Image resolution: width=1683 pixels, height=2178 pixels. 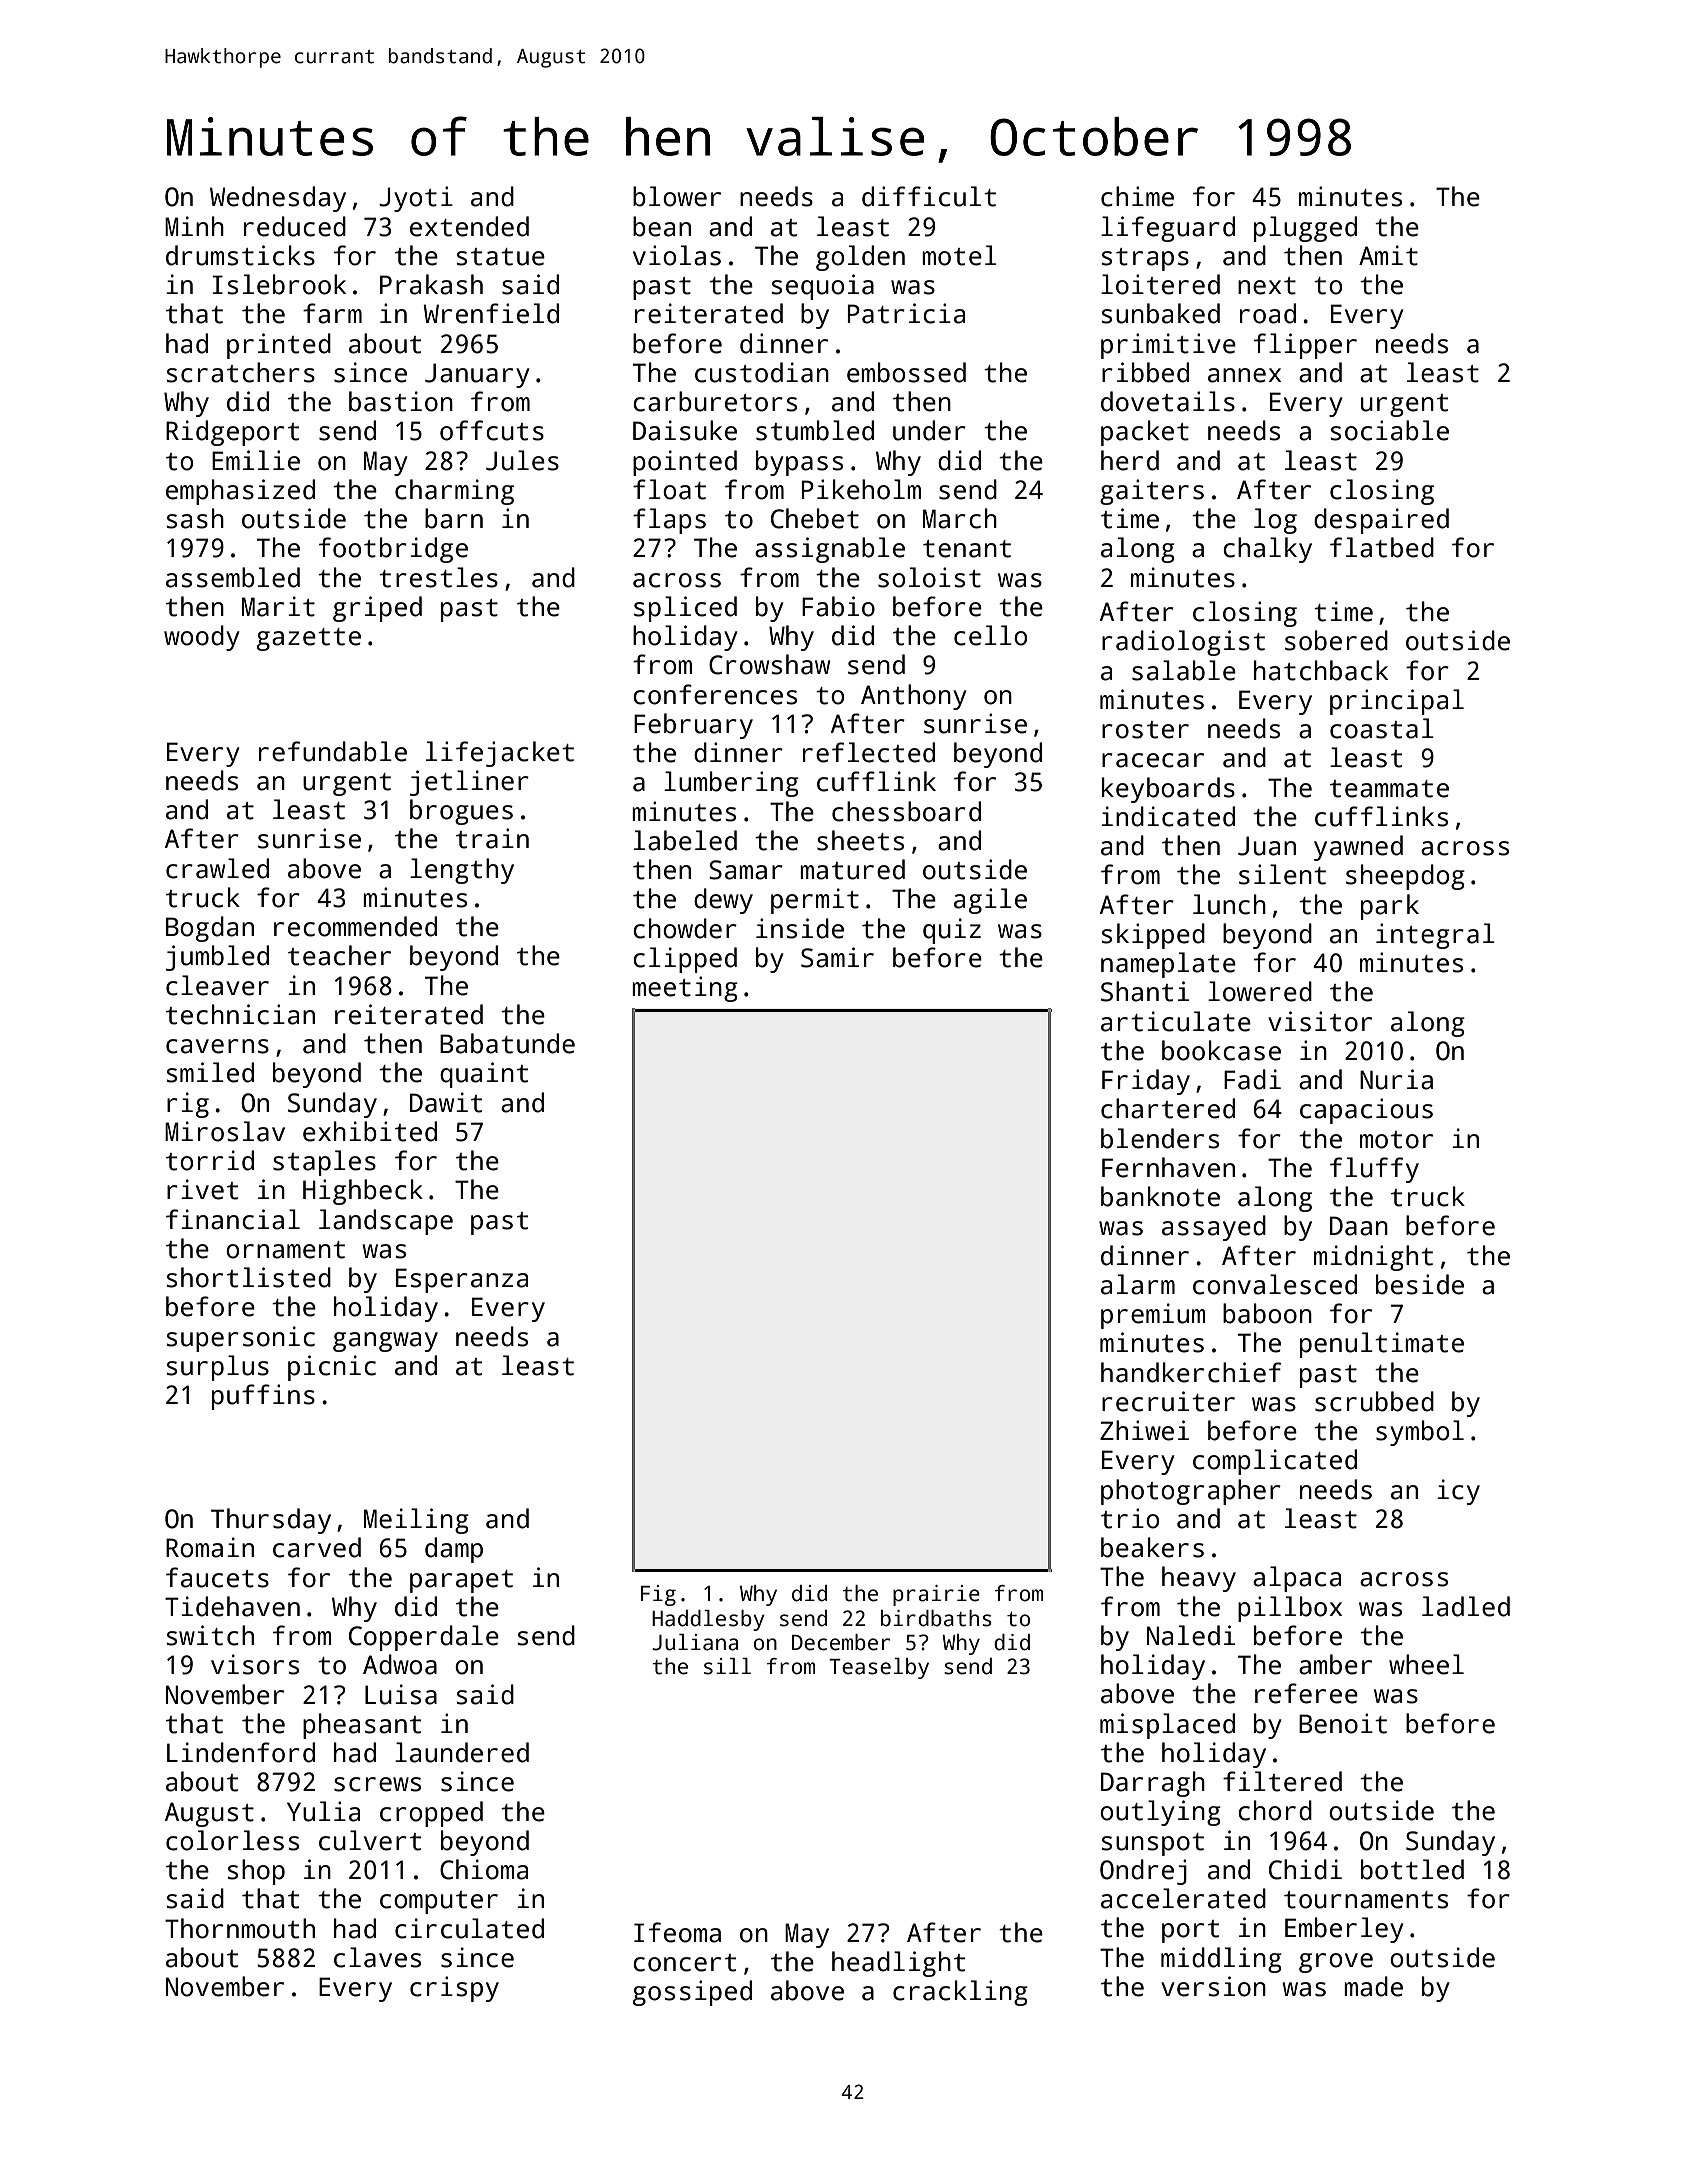 I want to click on filtered, so click(x=1282, y=1781).
